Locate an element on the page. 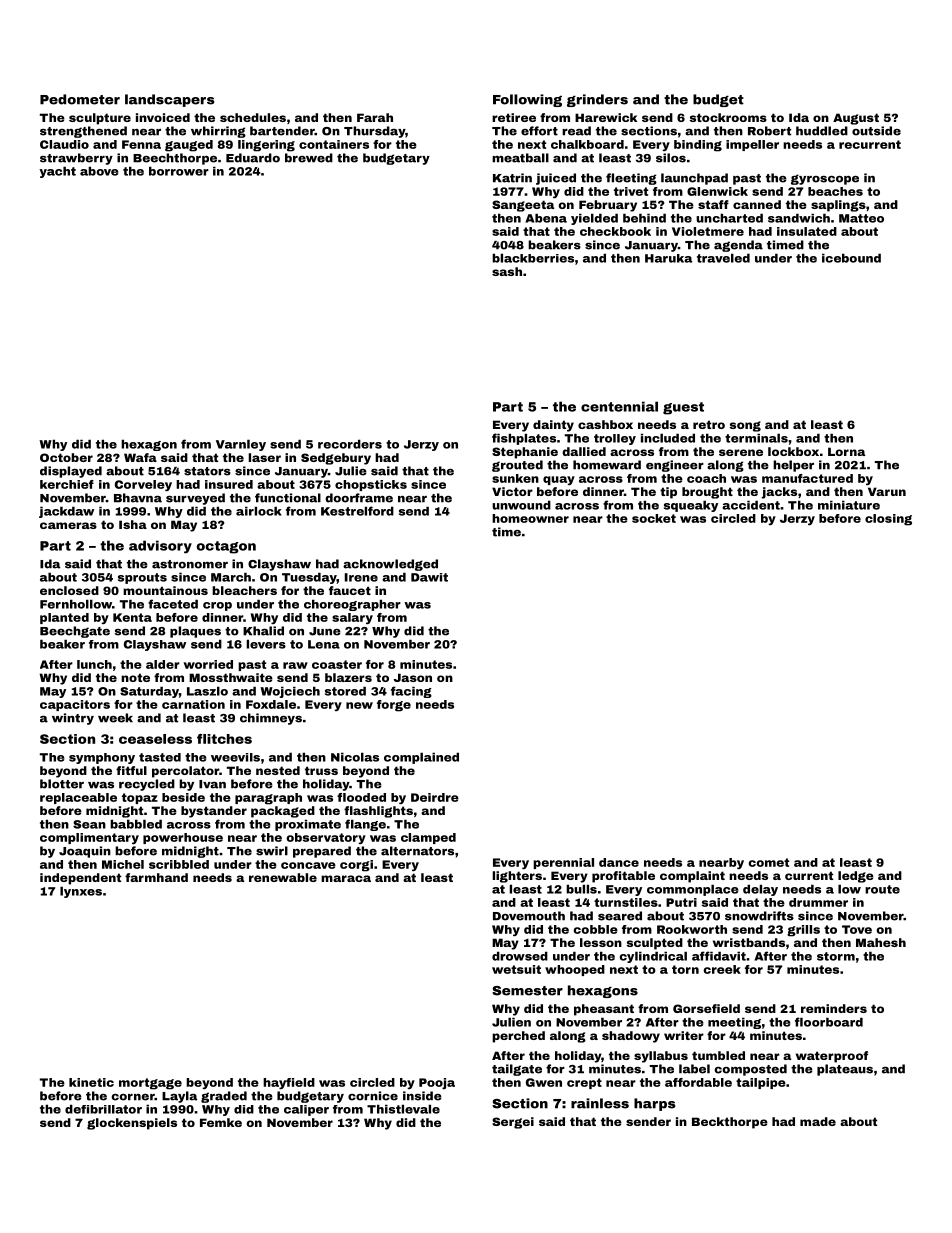 The height and width of the image is (1233, 952). babbled is located at coordinates (136, 824).
